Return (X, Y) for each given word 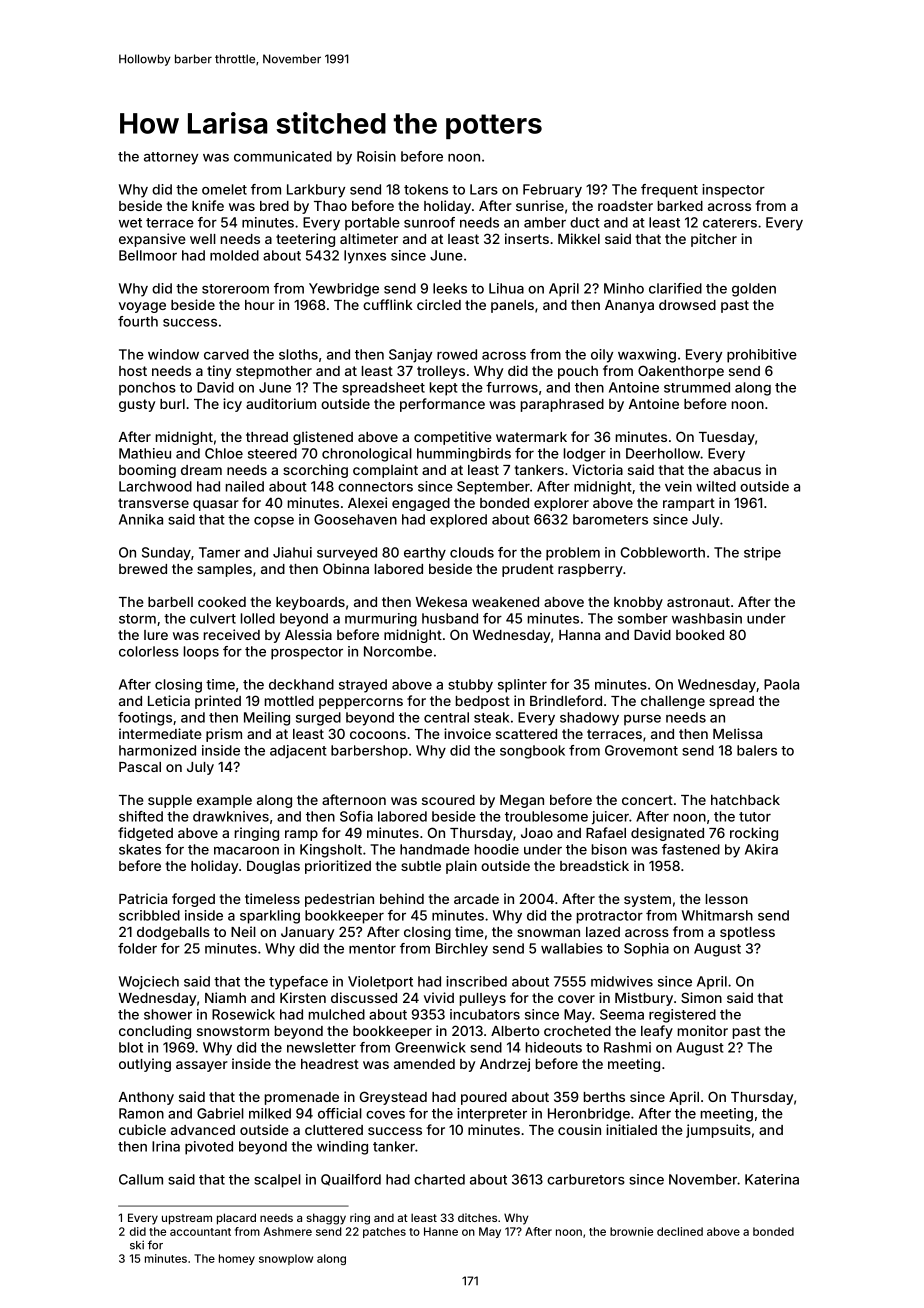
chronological (367, 455)
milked (270, 1113)
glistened (323, 438)
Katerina (772, 1179)
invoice (467, 733)
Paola (781, 684)
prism (224, 735)
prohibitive (762, 356)
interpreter (492, 1115)
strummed (697, 387)
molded (234, 255)
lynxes (365, 257)
